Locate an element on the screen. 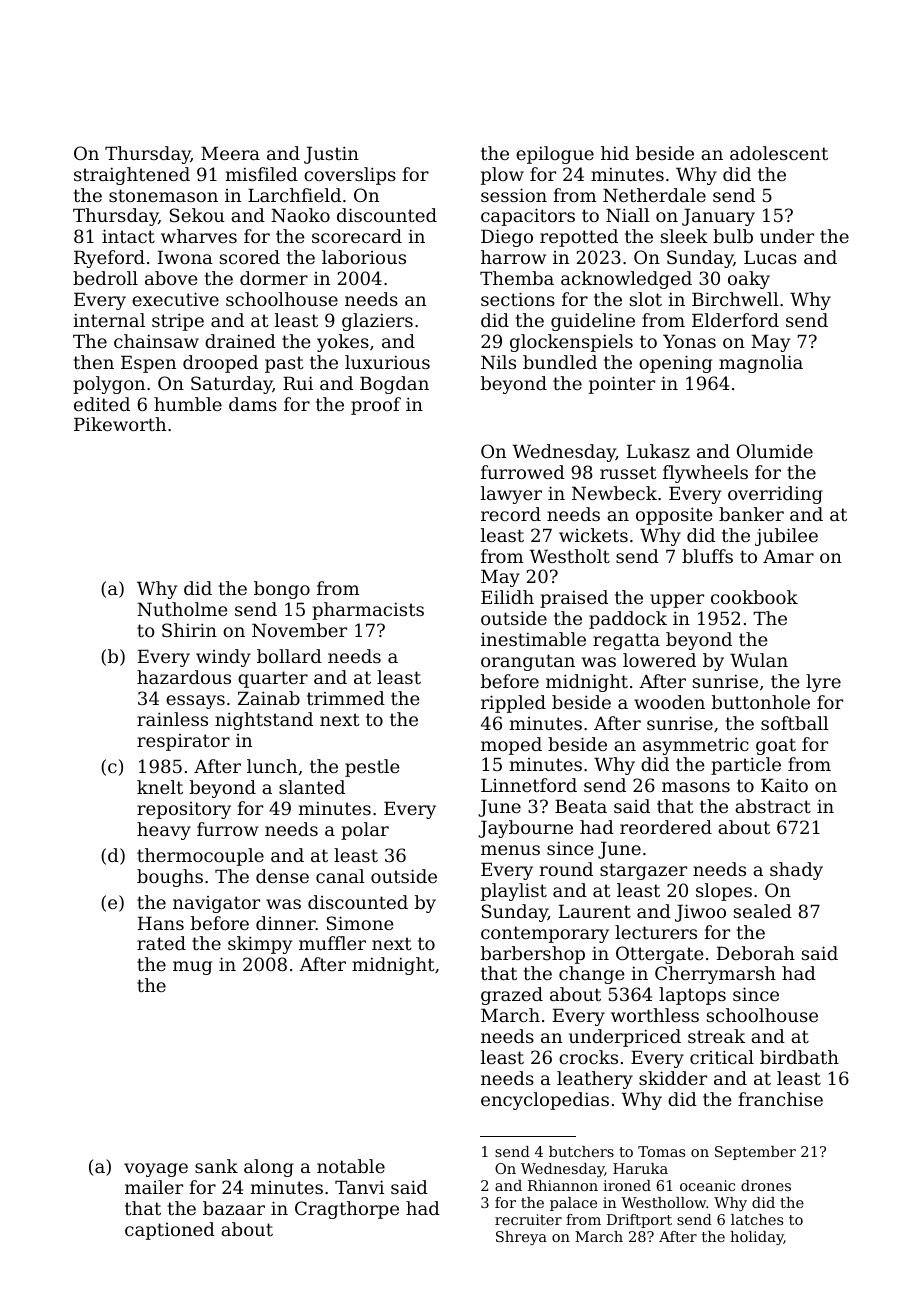 The width and height of the screenshot is (924, 1311). Wulan is located at coordinates (759, 660).
